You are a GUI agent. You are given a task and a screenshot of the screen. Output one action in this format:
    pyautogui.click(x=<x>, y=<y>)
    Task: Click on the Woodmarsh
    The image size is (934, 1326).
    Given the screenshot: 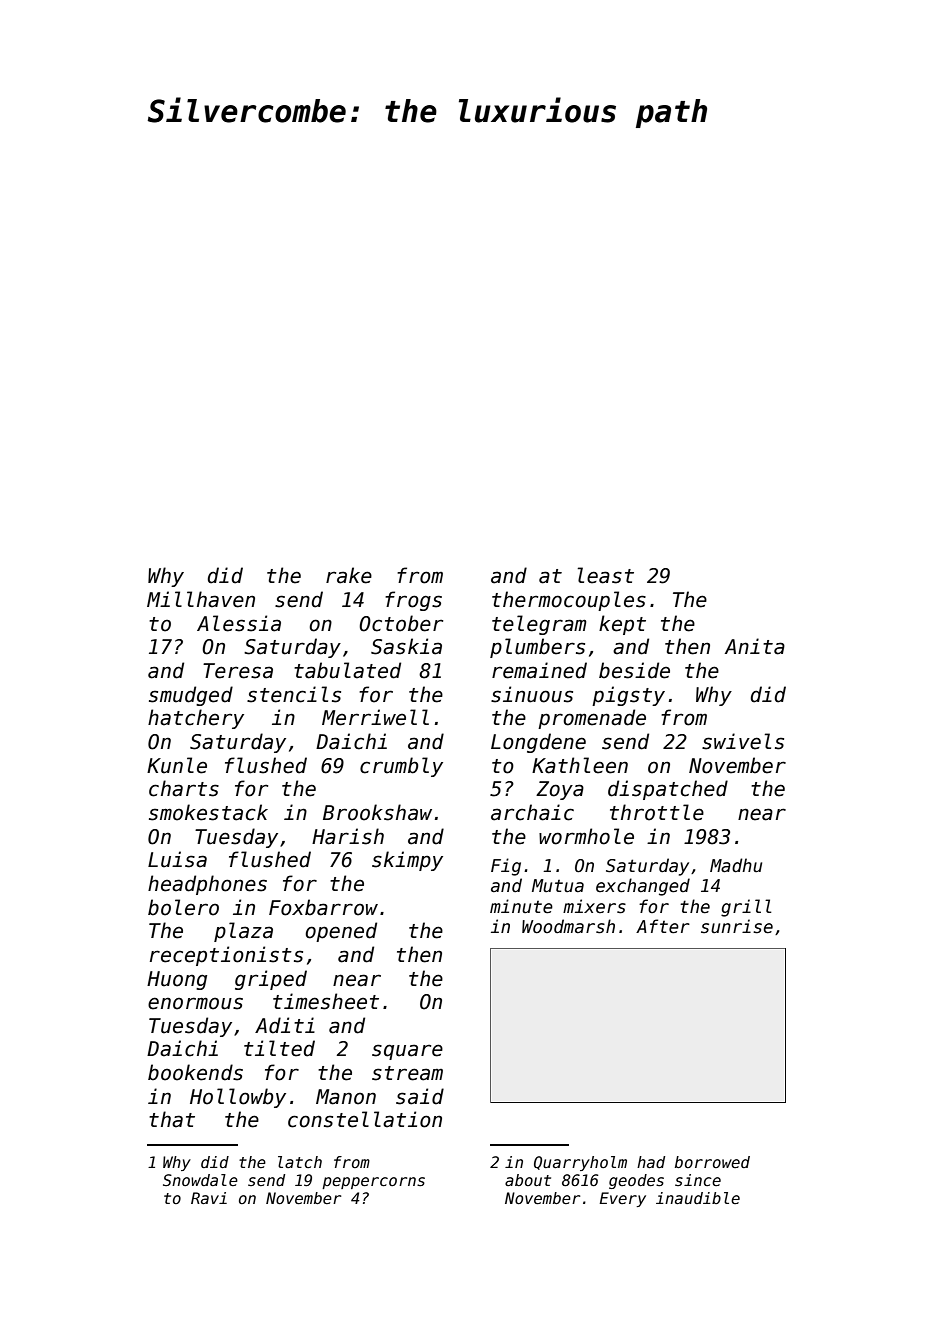 What is the action you would take?
    pyautogui.click(x=568, y=926)
